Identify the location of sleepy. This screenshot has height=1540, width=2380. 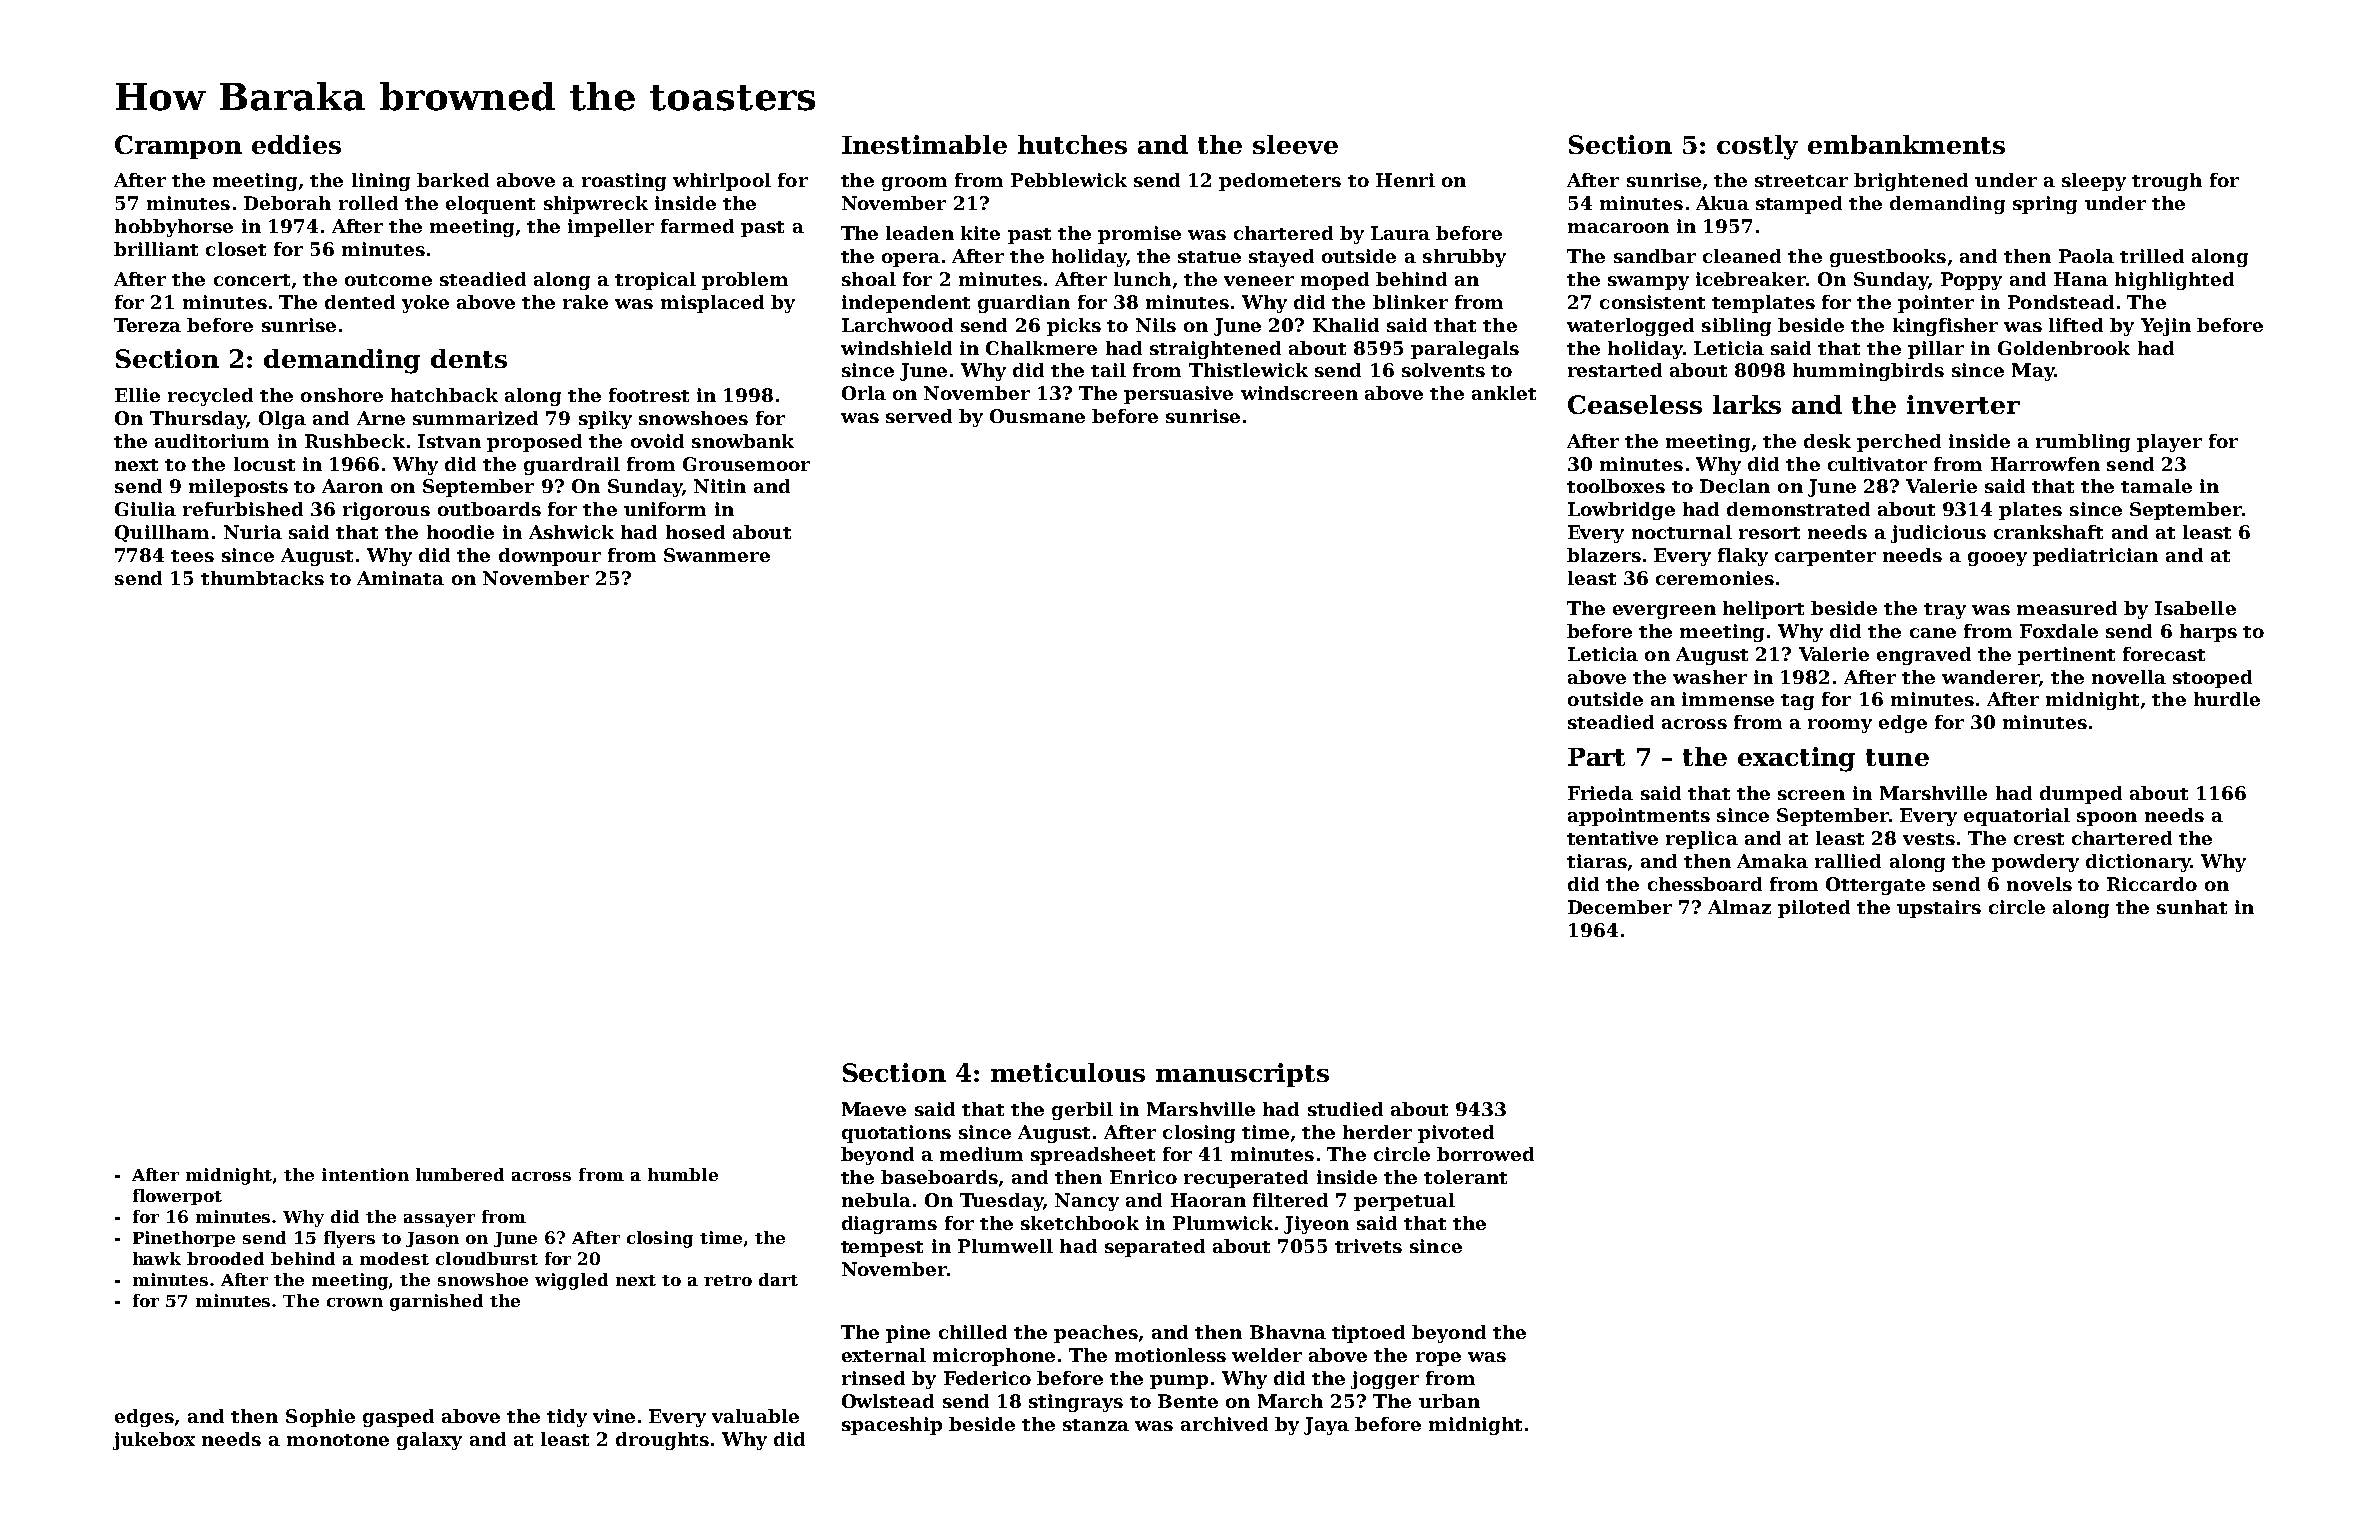
(2094, 182).
